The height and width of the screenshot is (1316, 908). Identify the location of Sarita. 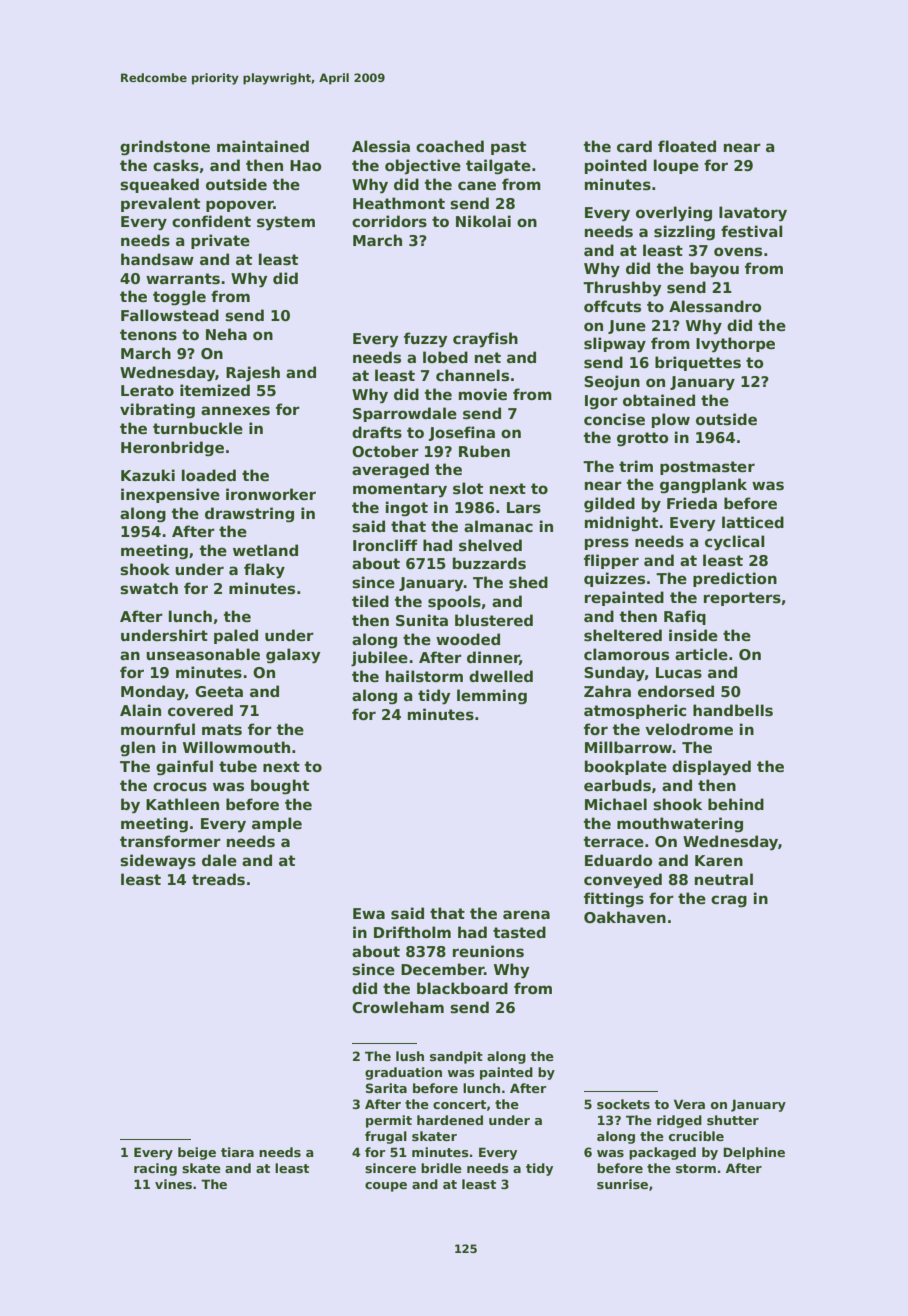
(386, 1088).
